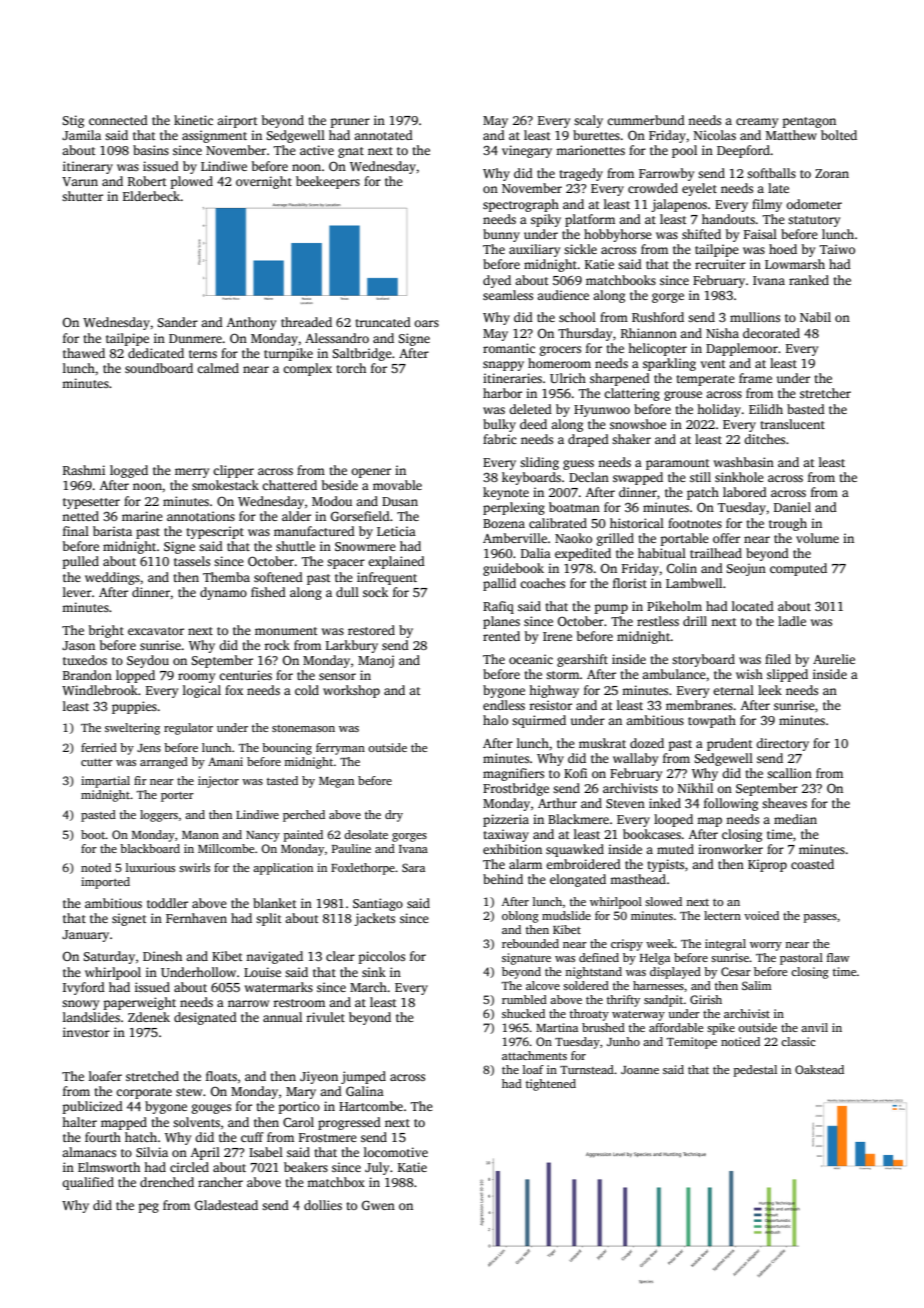 The width and height of the document is (924, 1308). Describe the element at coordinates (252, 1137) in the document. I see `cuff` at that location.
